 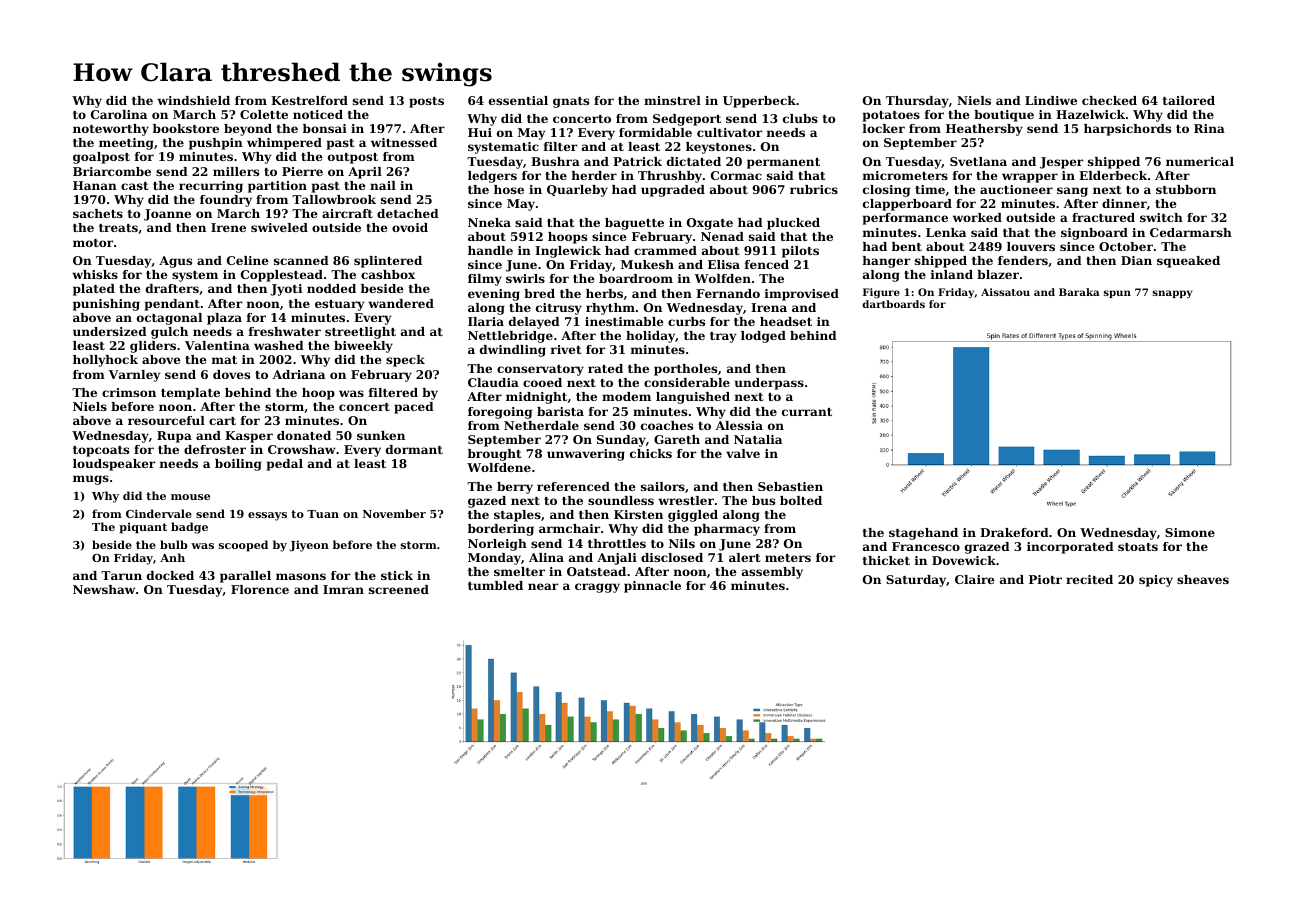 I want to click on currant, so click(x=807, y=412).
